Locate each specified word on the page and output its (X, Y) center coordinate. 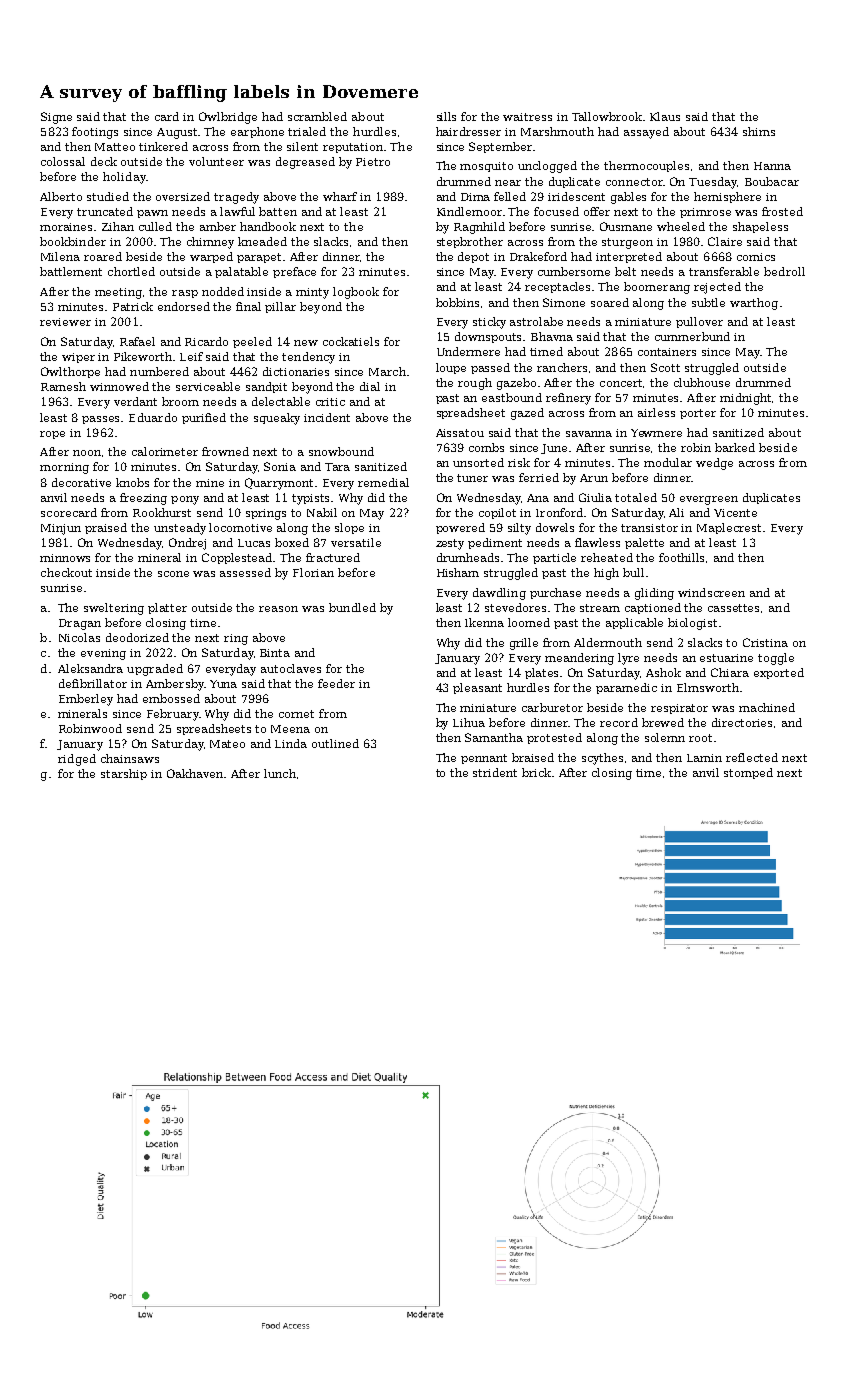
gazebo (516, 384)
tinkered (163, 146)
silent (302, 146)
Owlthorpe (70, 372)
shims (759, 131)
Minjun (61, 529)
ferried (539, 477)
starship (124, 774)
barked (735, 447)
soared (610, 302)
